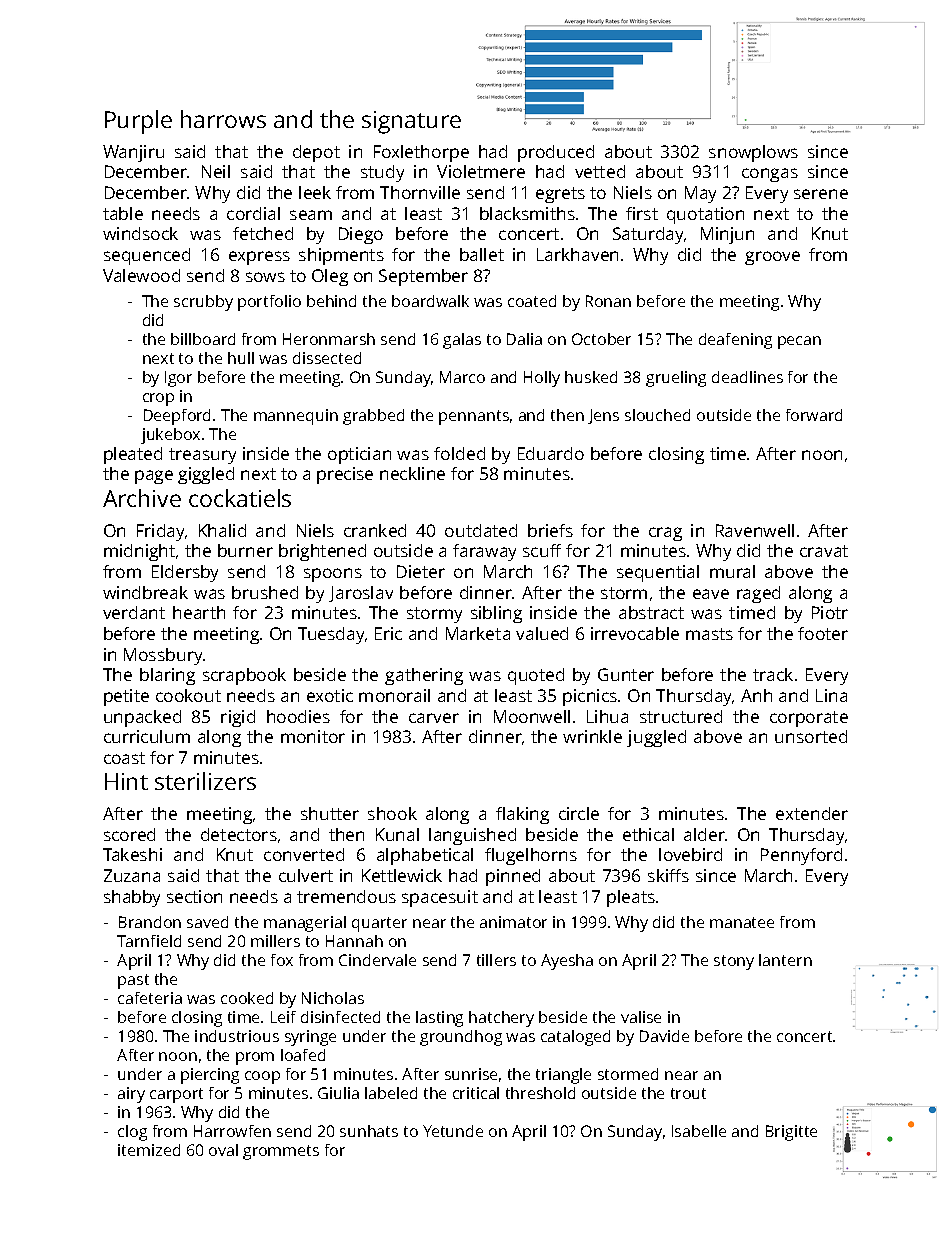  I want to click on sibling, so click(496, 614).
